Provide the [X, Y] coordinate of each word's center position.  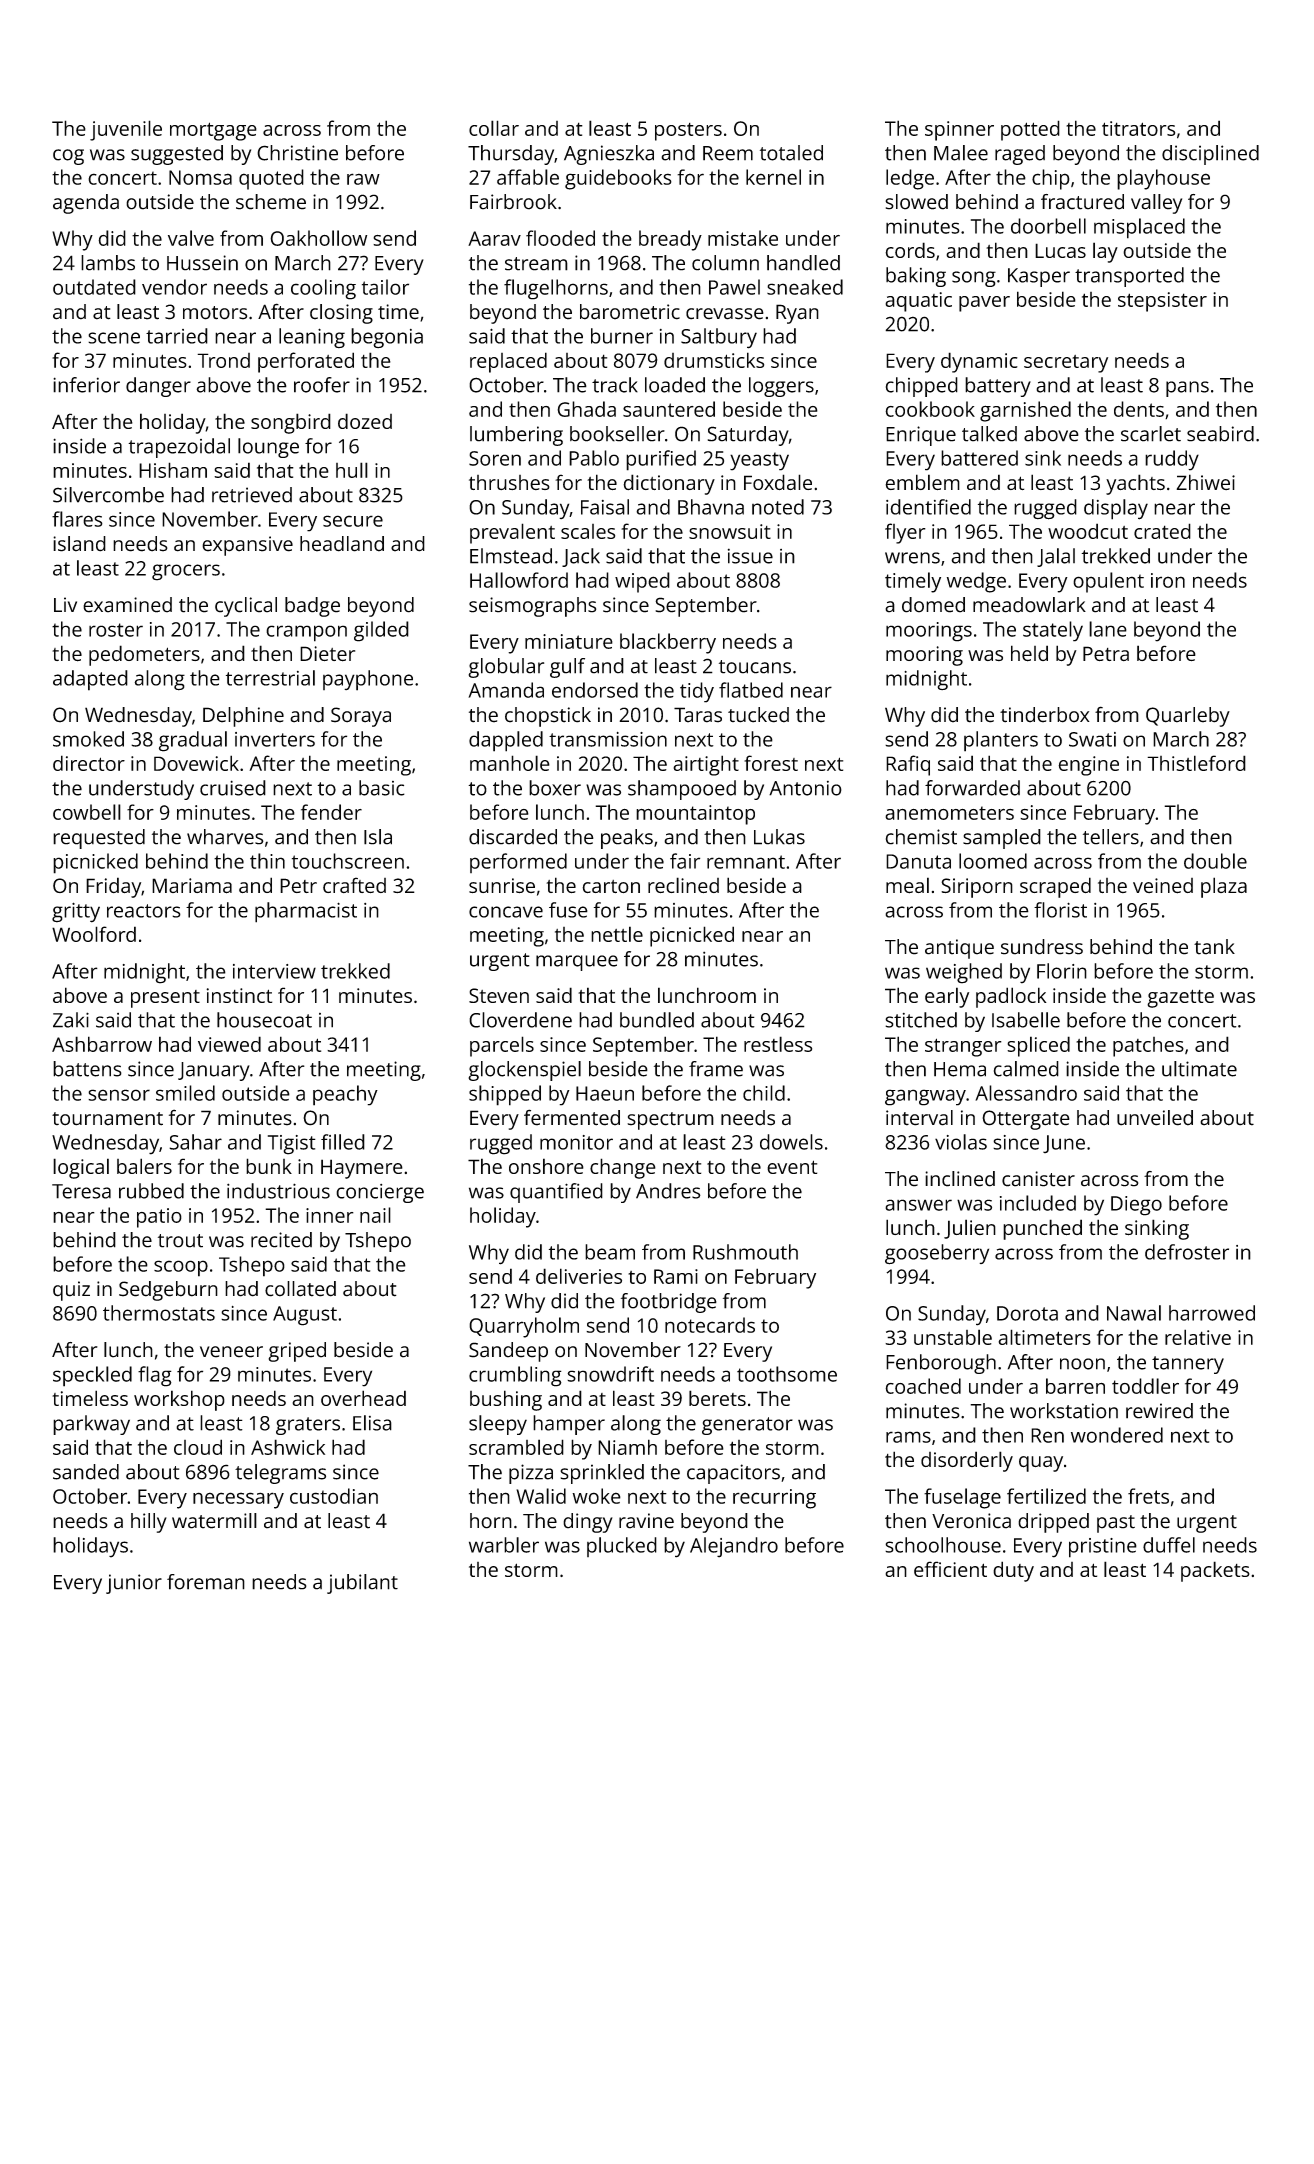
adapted [90, 680]
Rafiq [908, 765]
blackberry [668, 643]
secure [353, 521]
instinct [239, 995]
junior [134, 1584]
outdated [94, 287]
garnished [1025, 411]
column [725, 263]
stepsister [1162, 302]
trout [180, 1241]
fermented [572, 1117]
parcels [502, 1046]
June [1064, 1144]
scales [588, 531]
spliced [1038, 1046]
